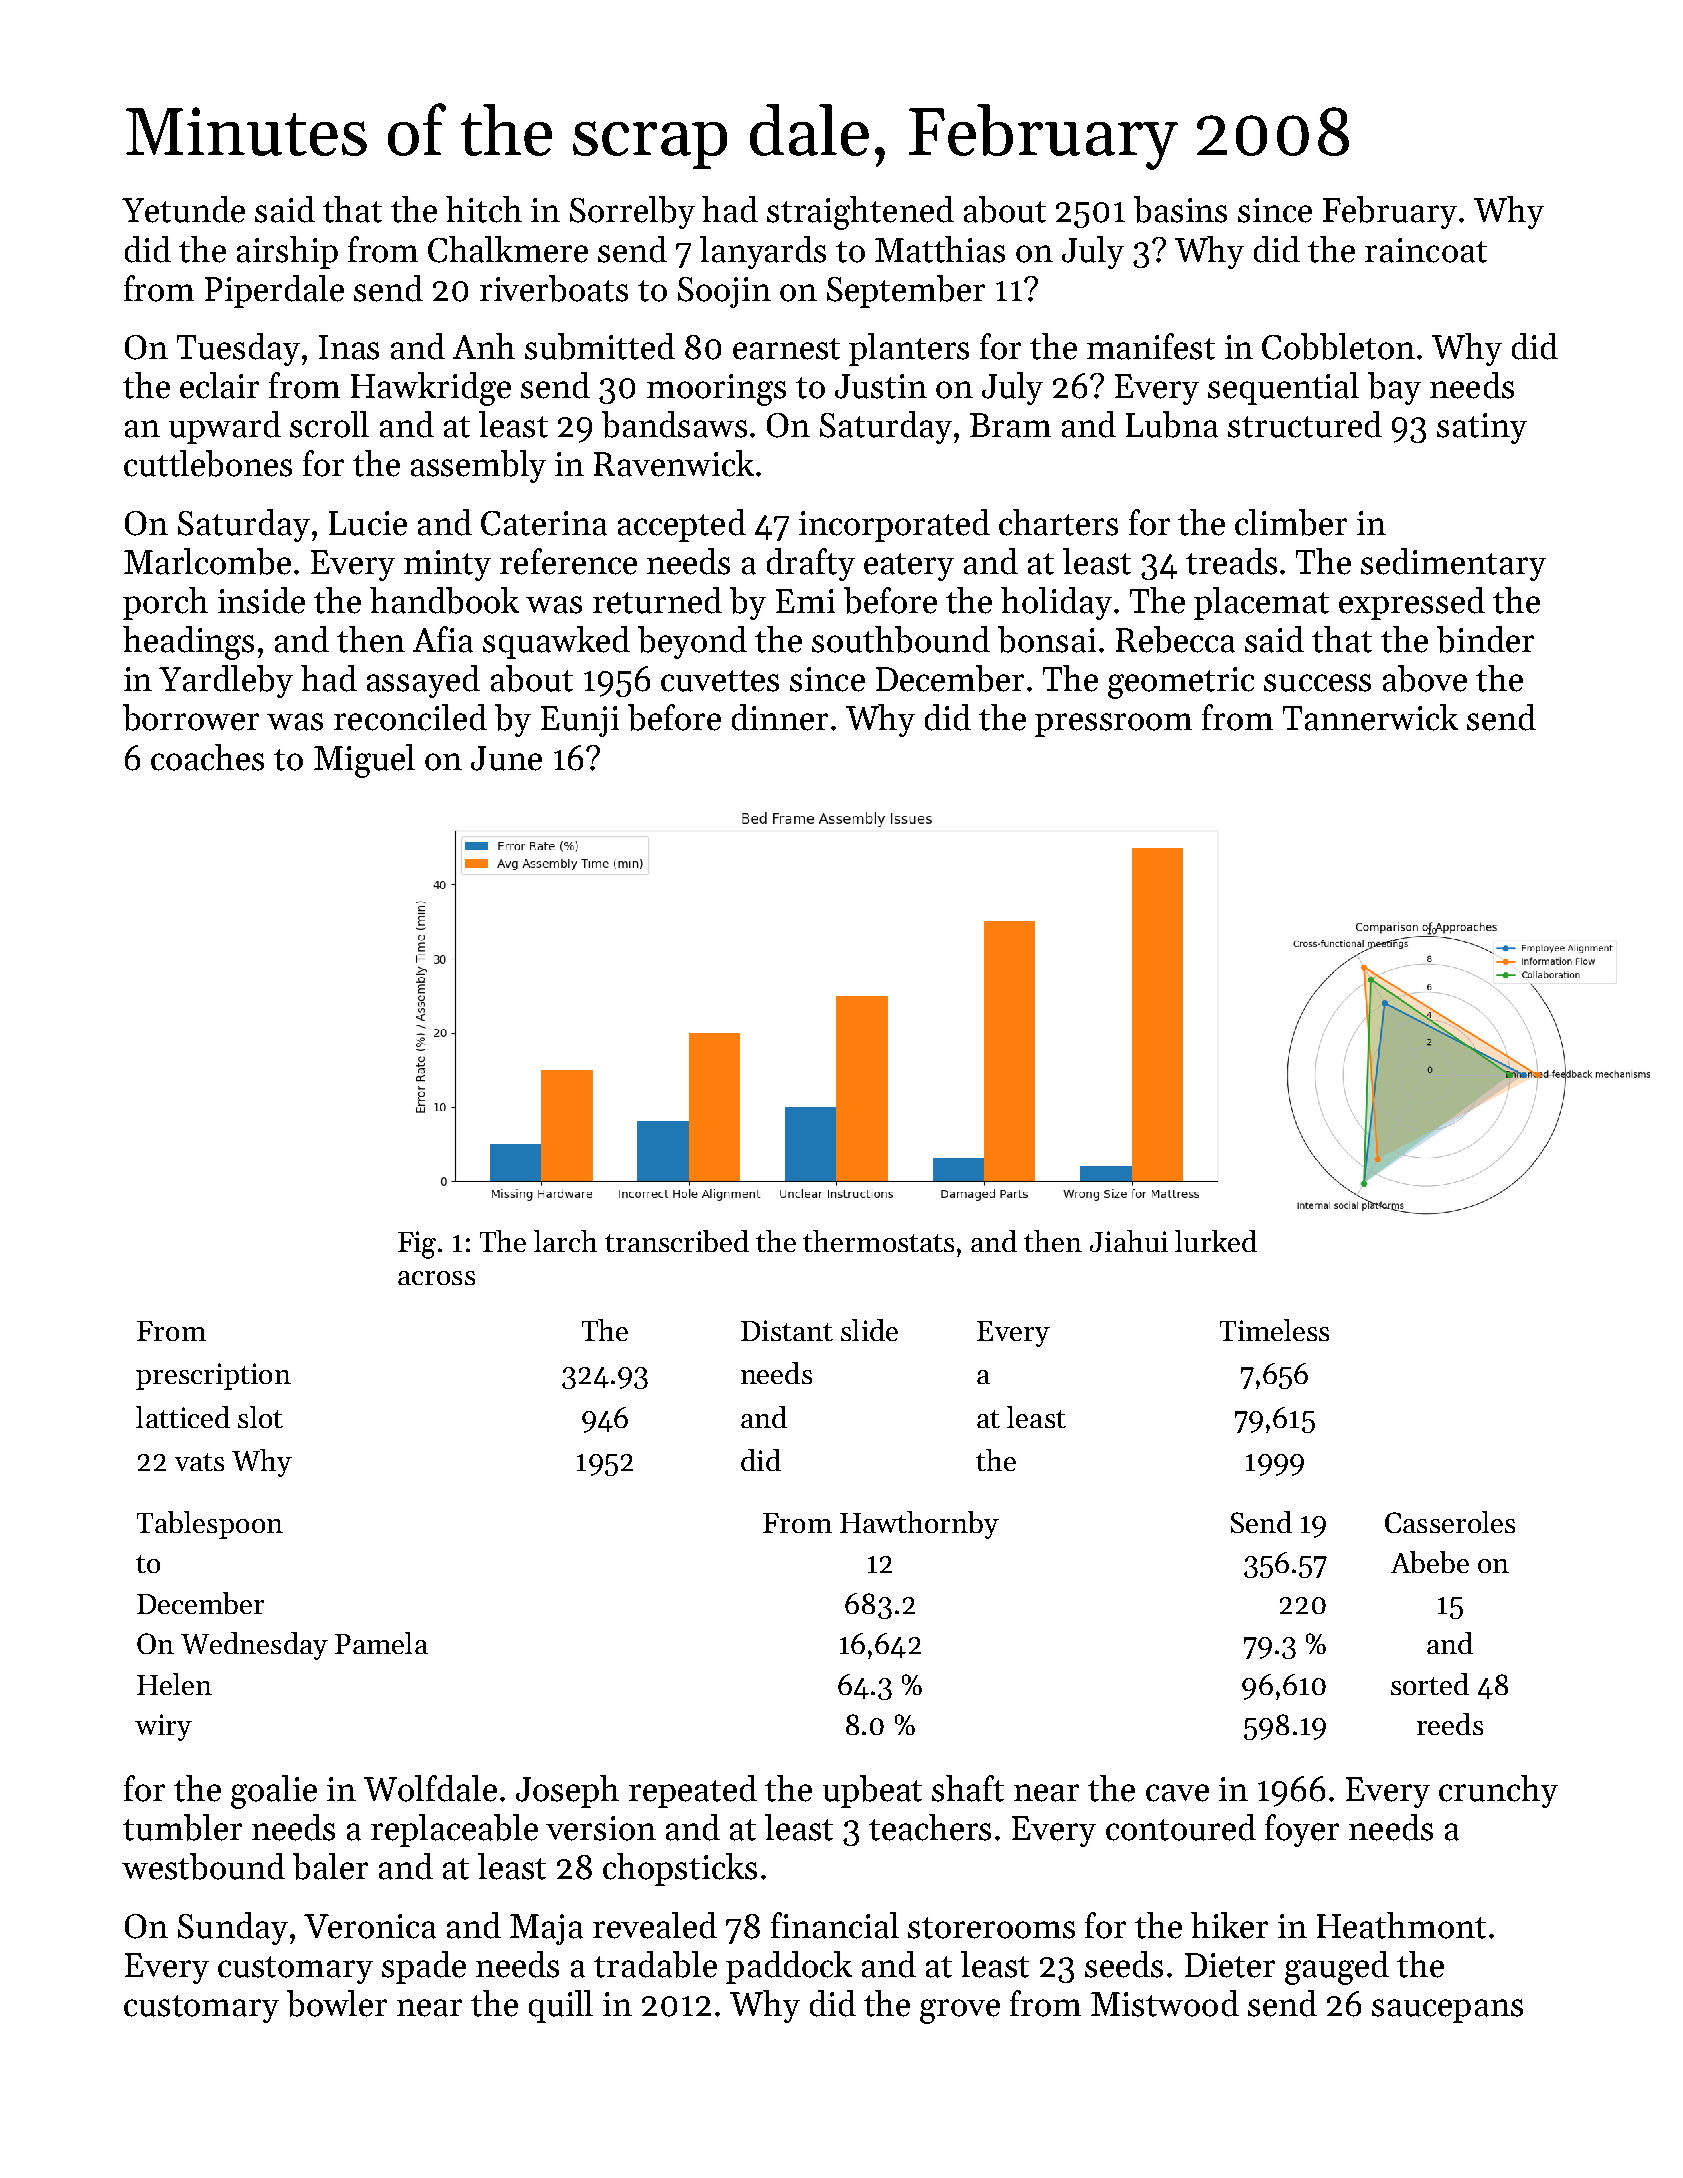  What do you see at coordinates (940, 249) in the document?
I see `Matthias` at bounding box center [940, 249].
